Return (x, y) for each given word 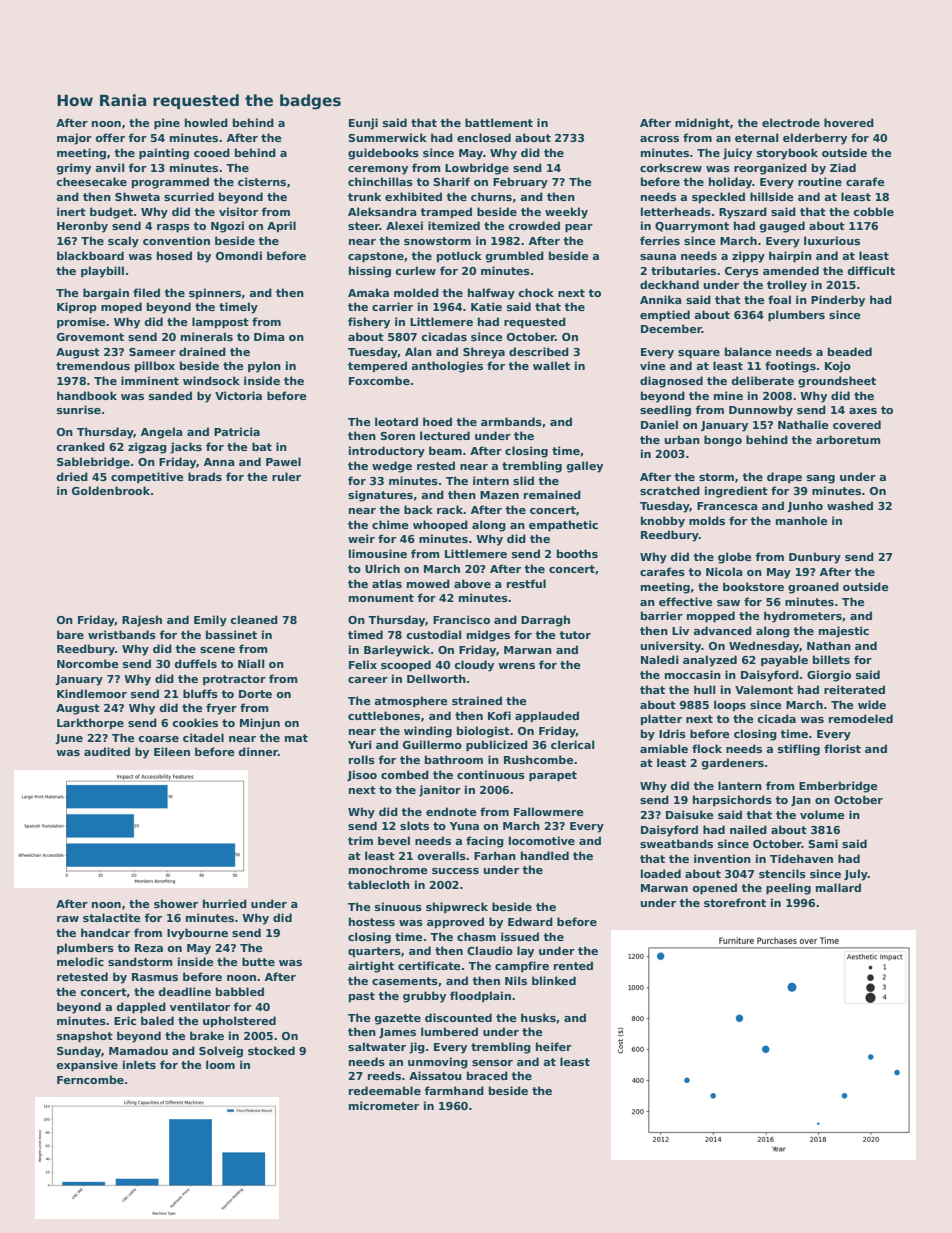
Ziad (843, 167)
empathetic (563, 526)
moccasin (693, 674)
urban (682, 439)
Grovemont (90, 337)
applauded (547, 716)
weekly (566, 213)
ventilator (200, 1006)
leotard (396, 421)
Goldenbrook (111, 490)
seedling (665, 411)
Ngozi (227, 227)
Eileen (172, 751)
